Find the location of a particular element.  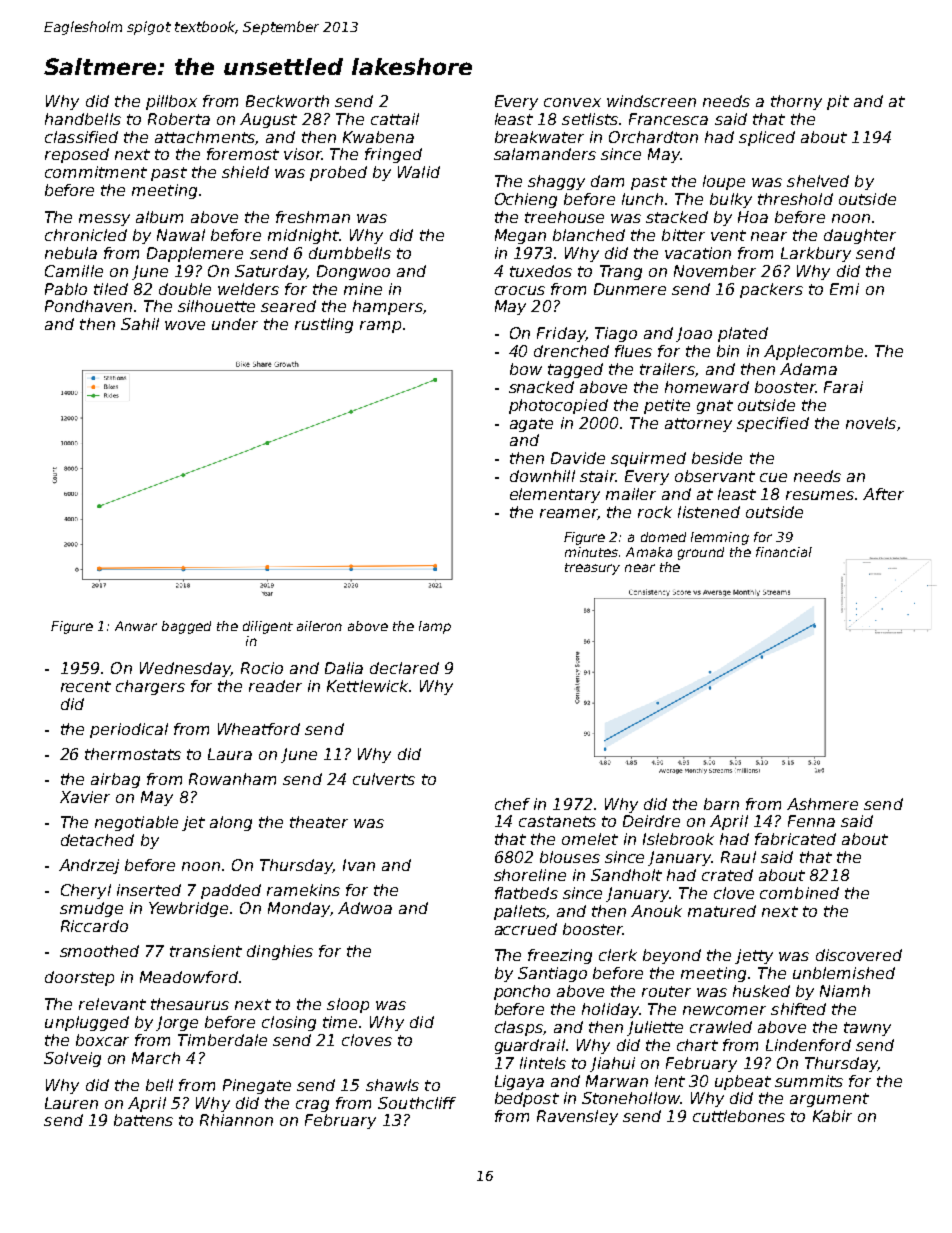

flatbeds is located at coordinates (526, 893).
